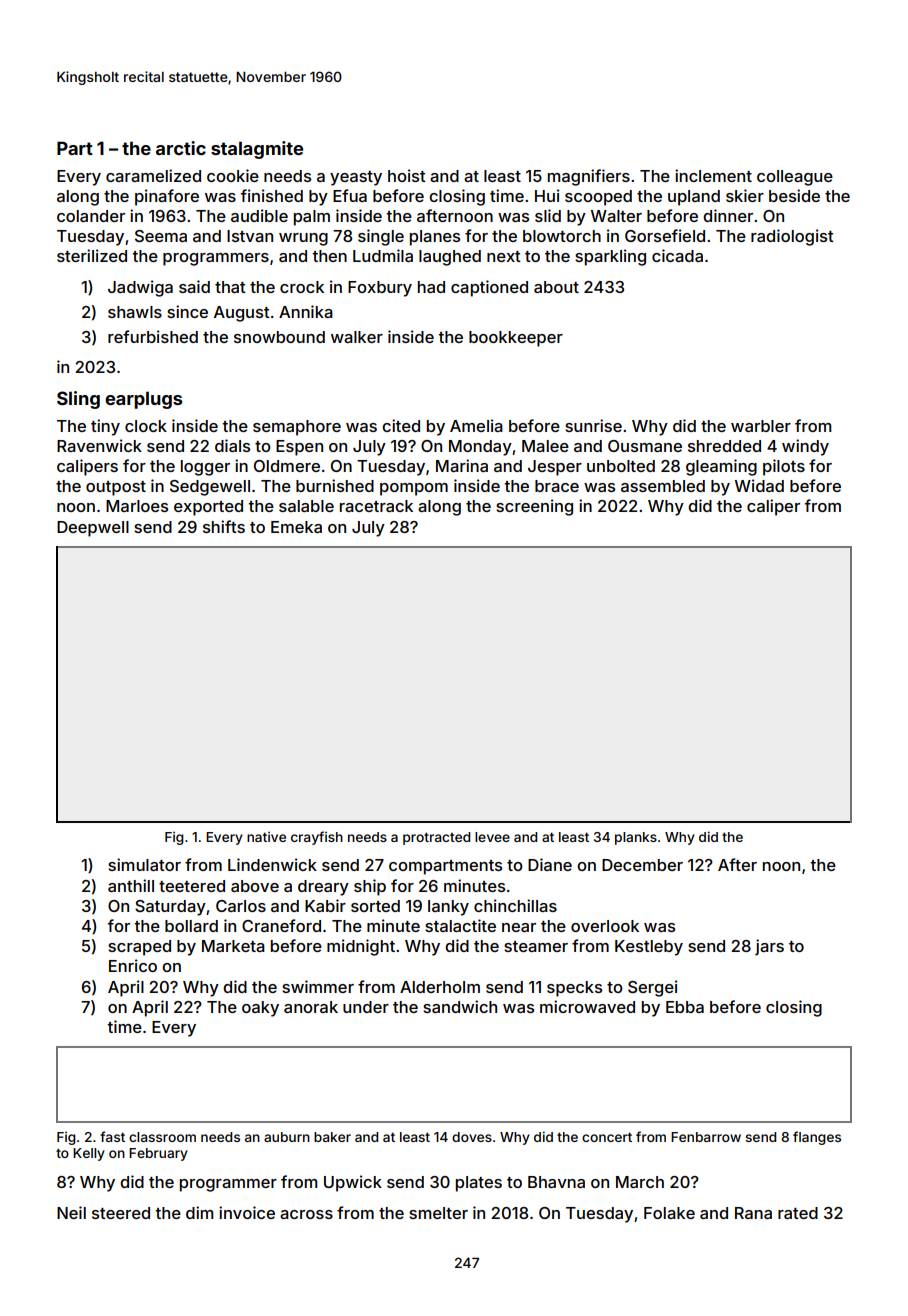 This image has width=908, height=1316. I want to click on radiologist, so click(792, 237).
